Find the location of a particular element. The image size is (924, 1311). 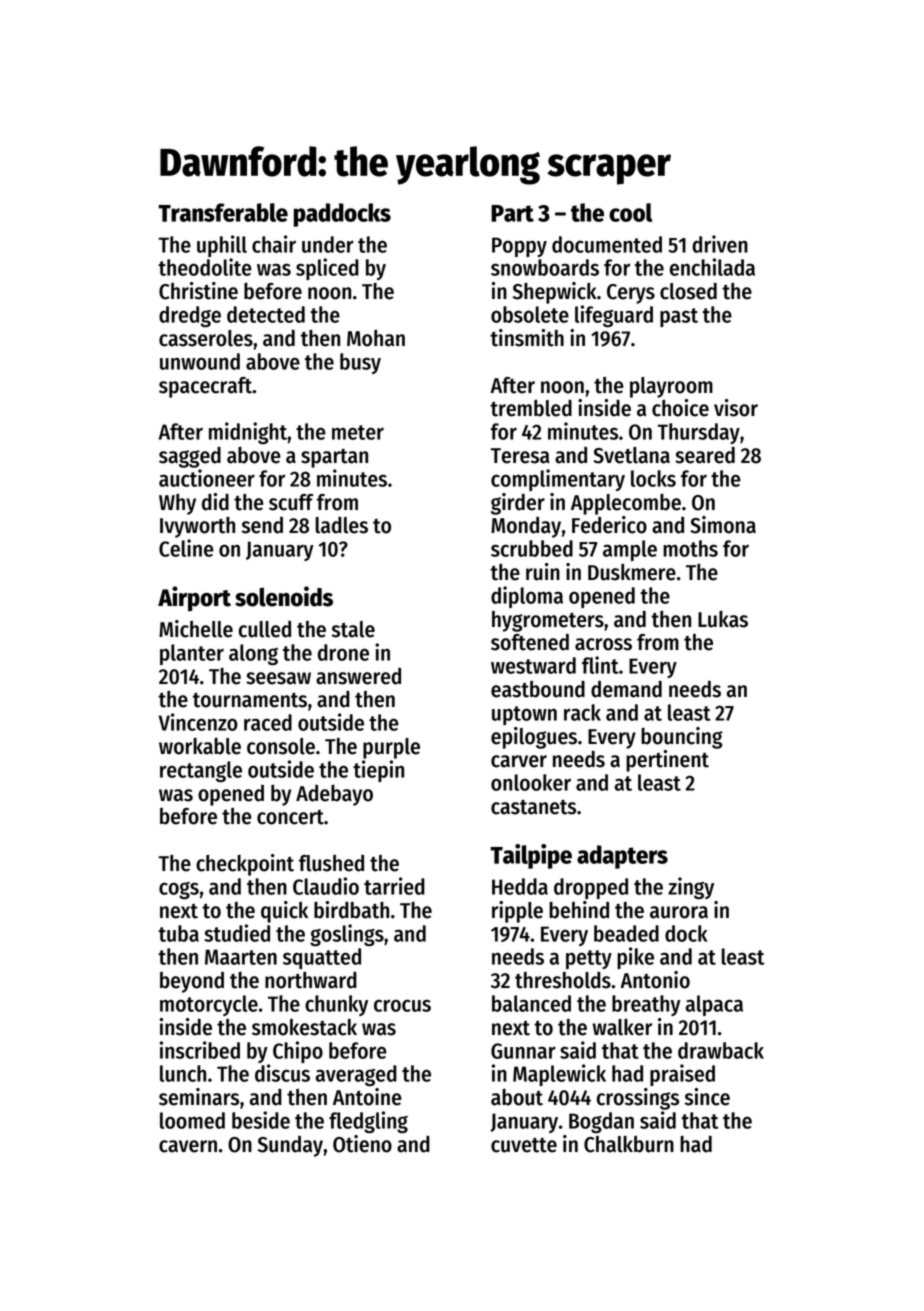

Sunday is located at coordinates (290, 1146).
